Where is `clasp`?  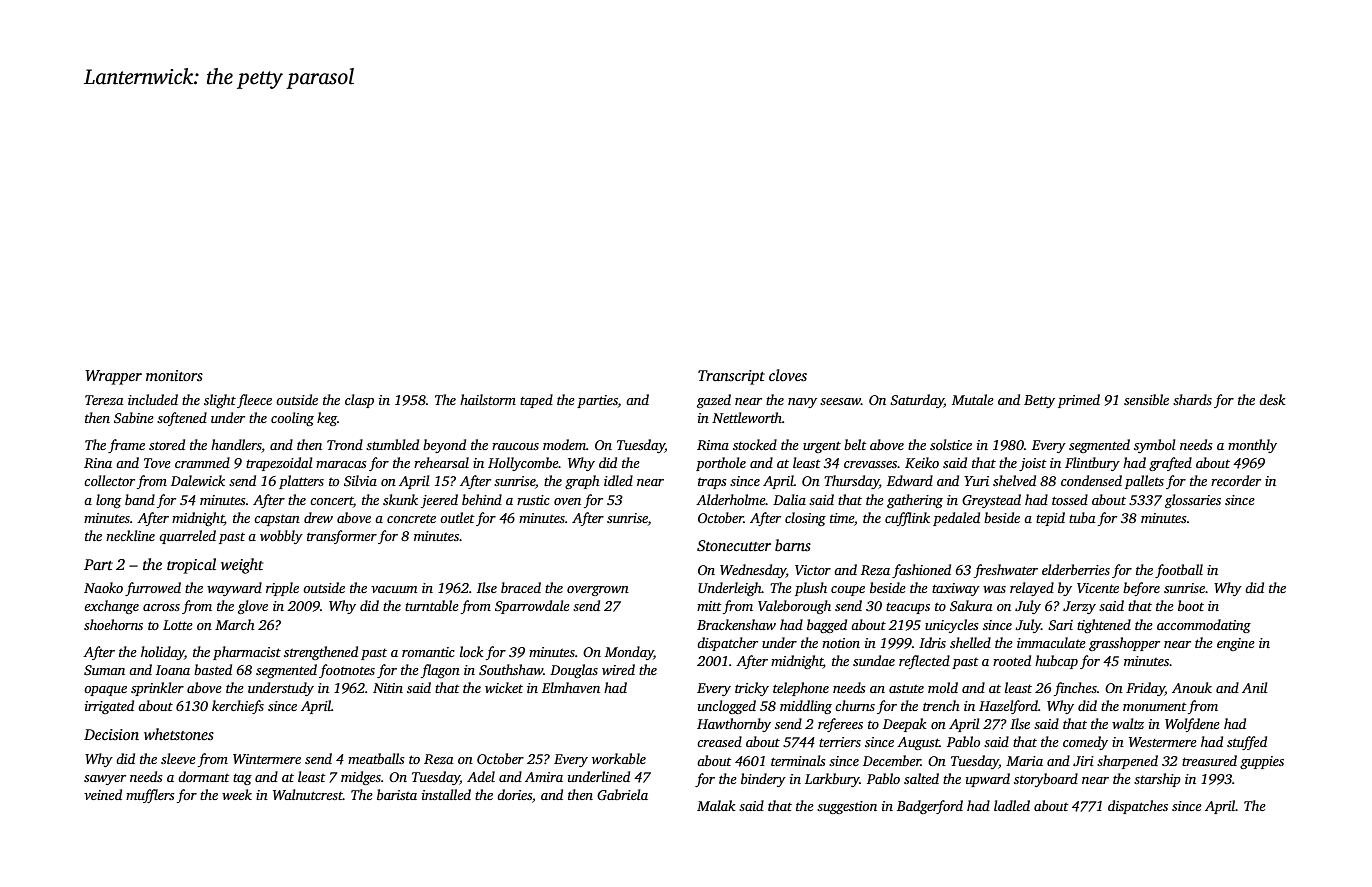
clasp is located at coordinates (359, 401).
